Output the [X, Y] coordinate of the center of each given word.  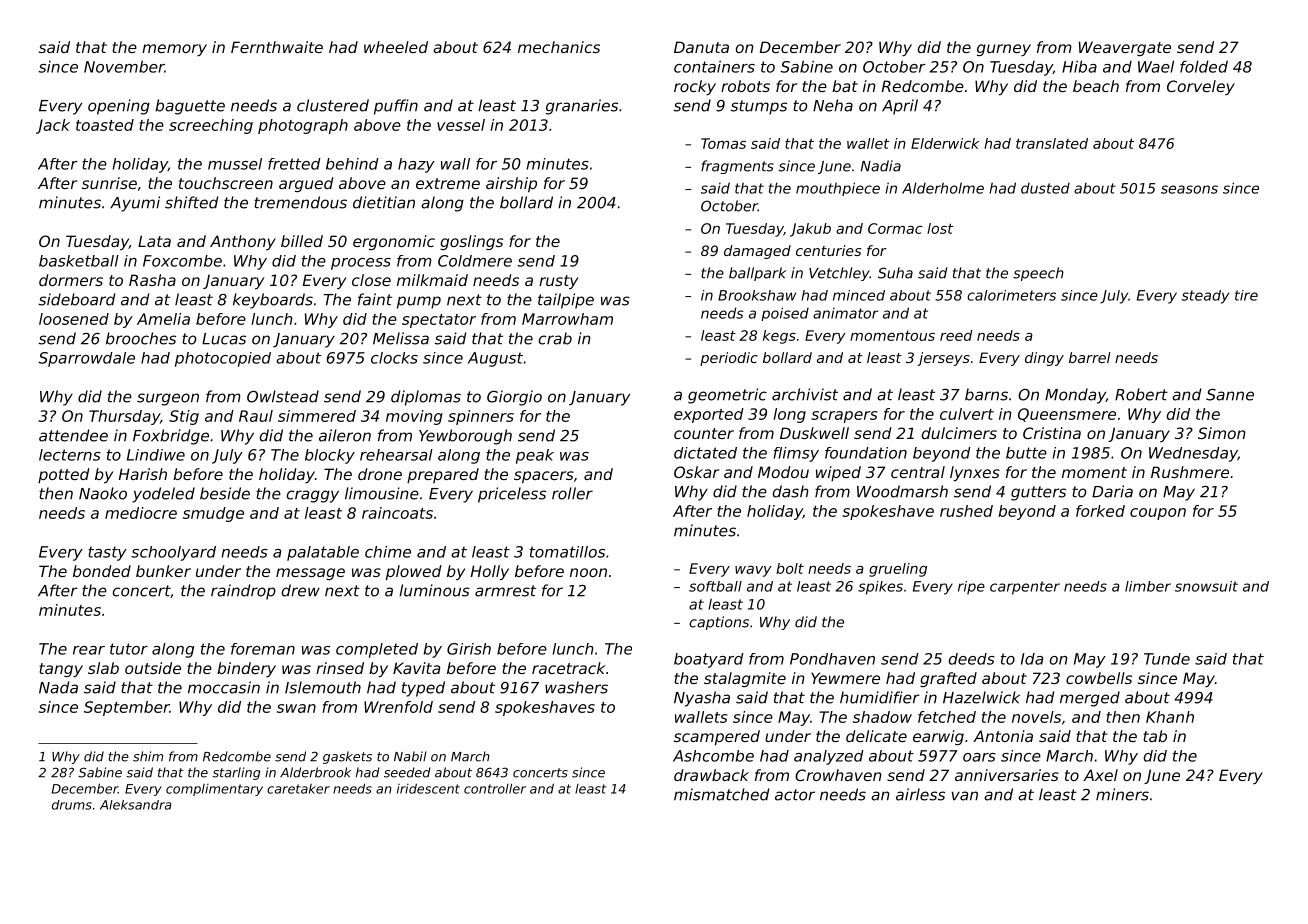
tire [1246, 295]
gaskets [347, 757]
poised [785, 314]
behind [352, 164]
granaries [582, 107]
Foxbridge [171, 437]
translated [1052, 143]
